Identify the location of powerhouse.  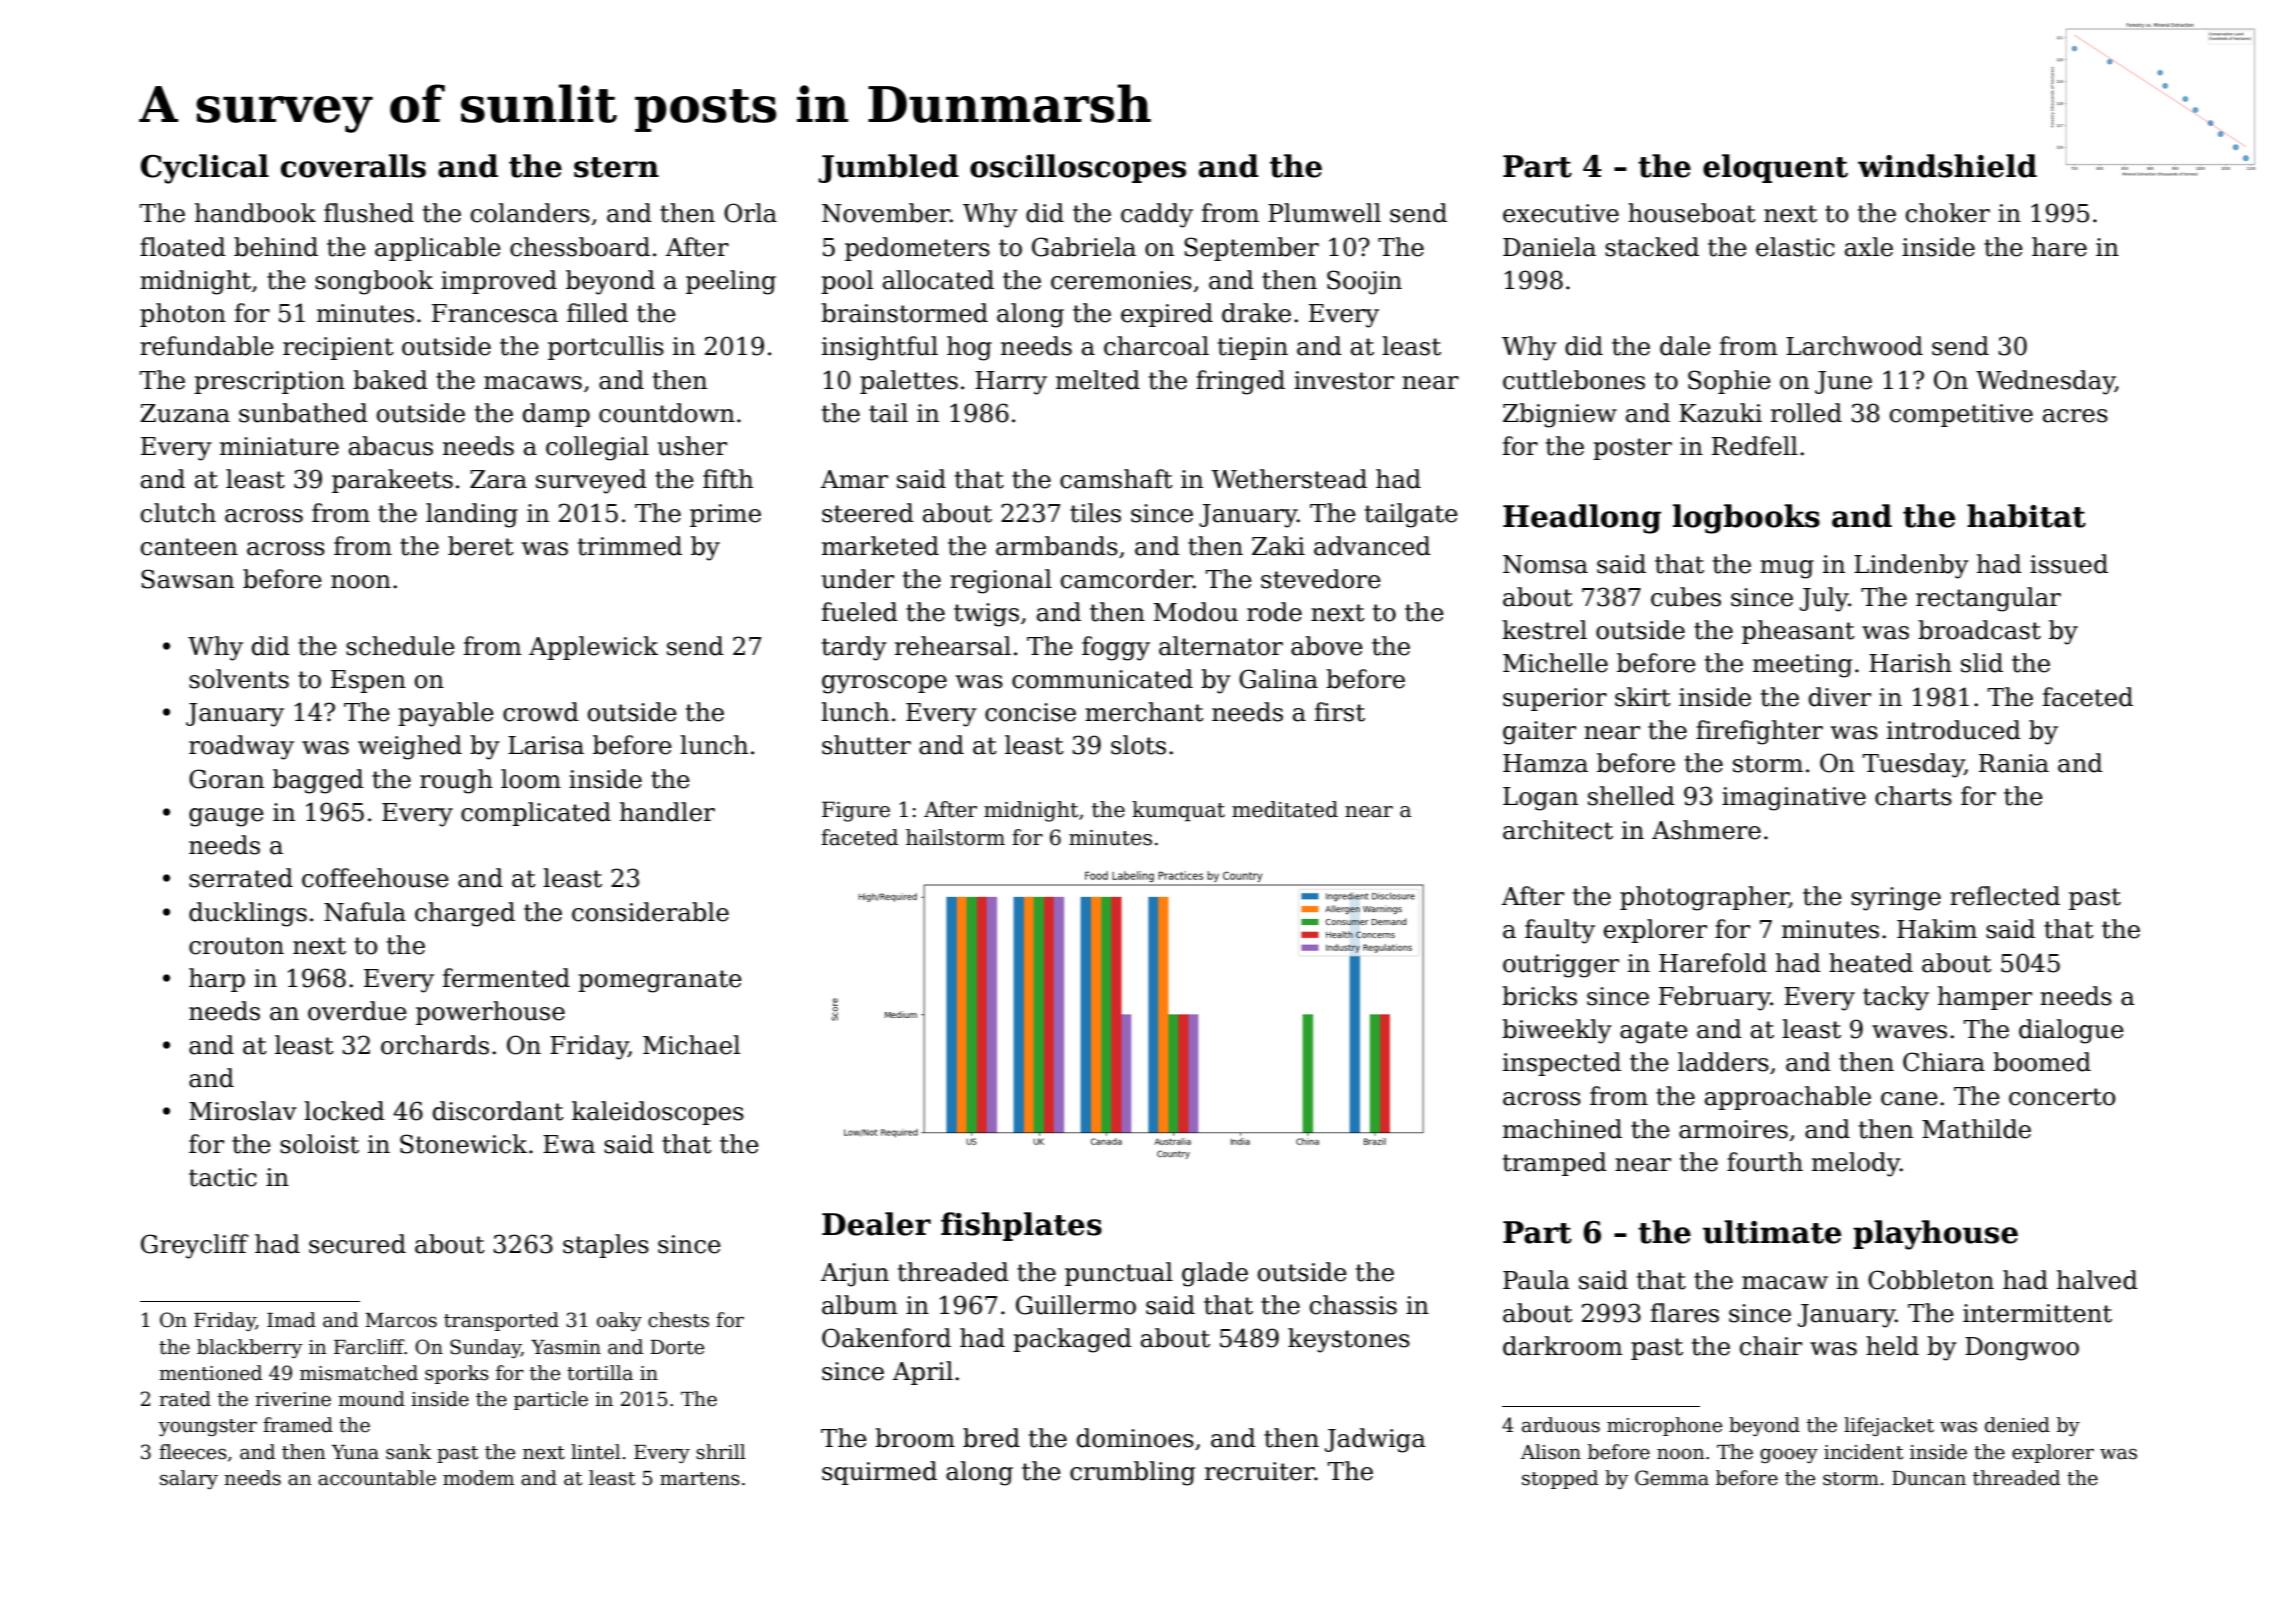
(490, 1013).
